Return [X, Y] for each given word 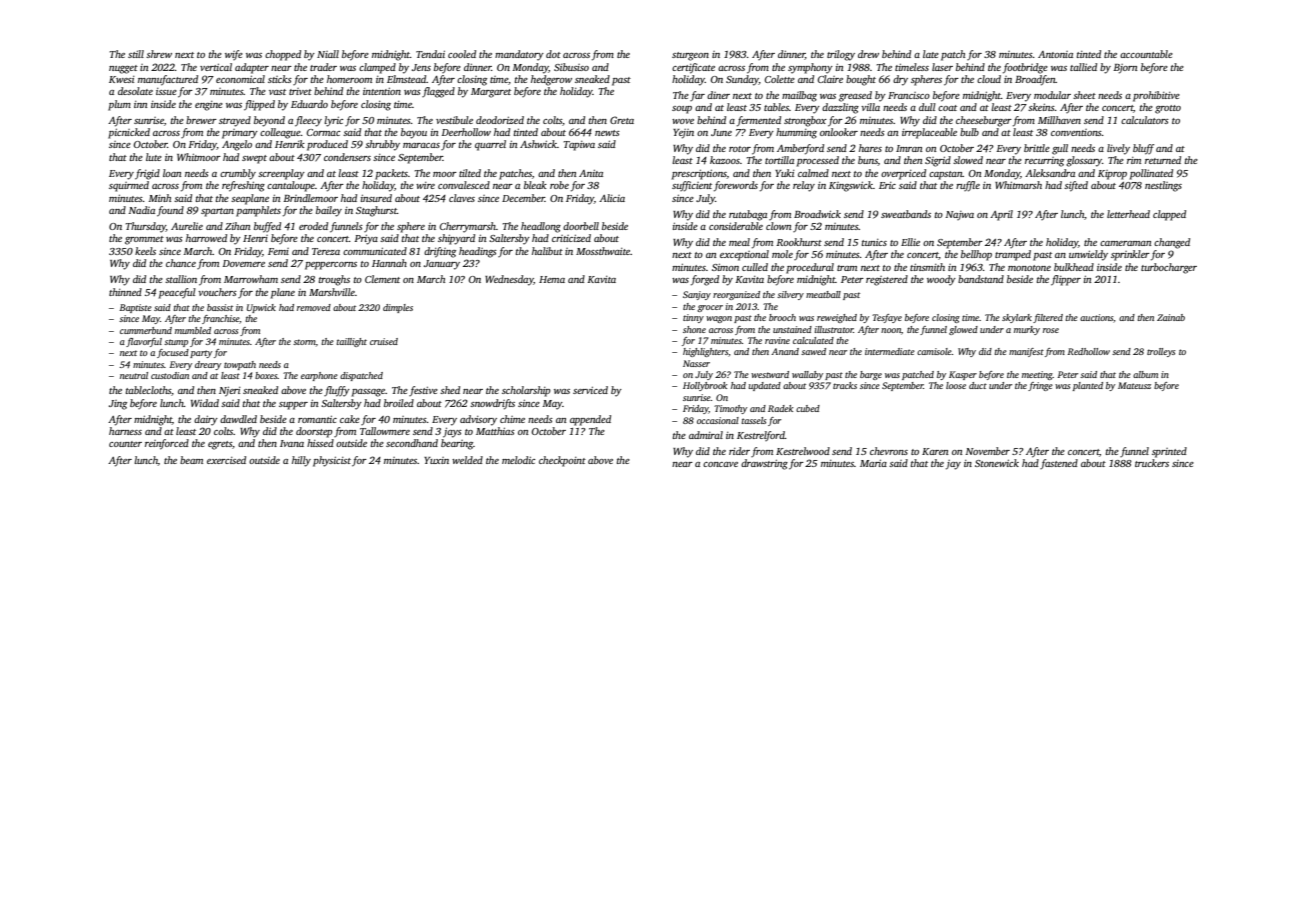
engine [209, 106]
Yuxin [436, 460]
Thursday [146, 227]
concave [720, 464]
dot [553, 54]
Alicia [612, 198]
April [1001, 215]
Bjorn [1125, 69]
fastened [1059, 464]
